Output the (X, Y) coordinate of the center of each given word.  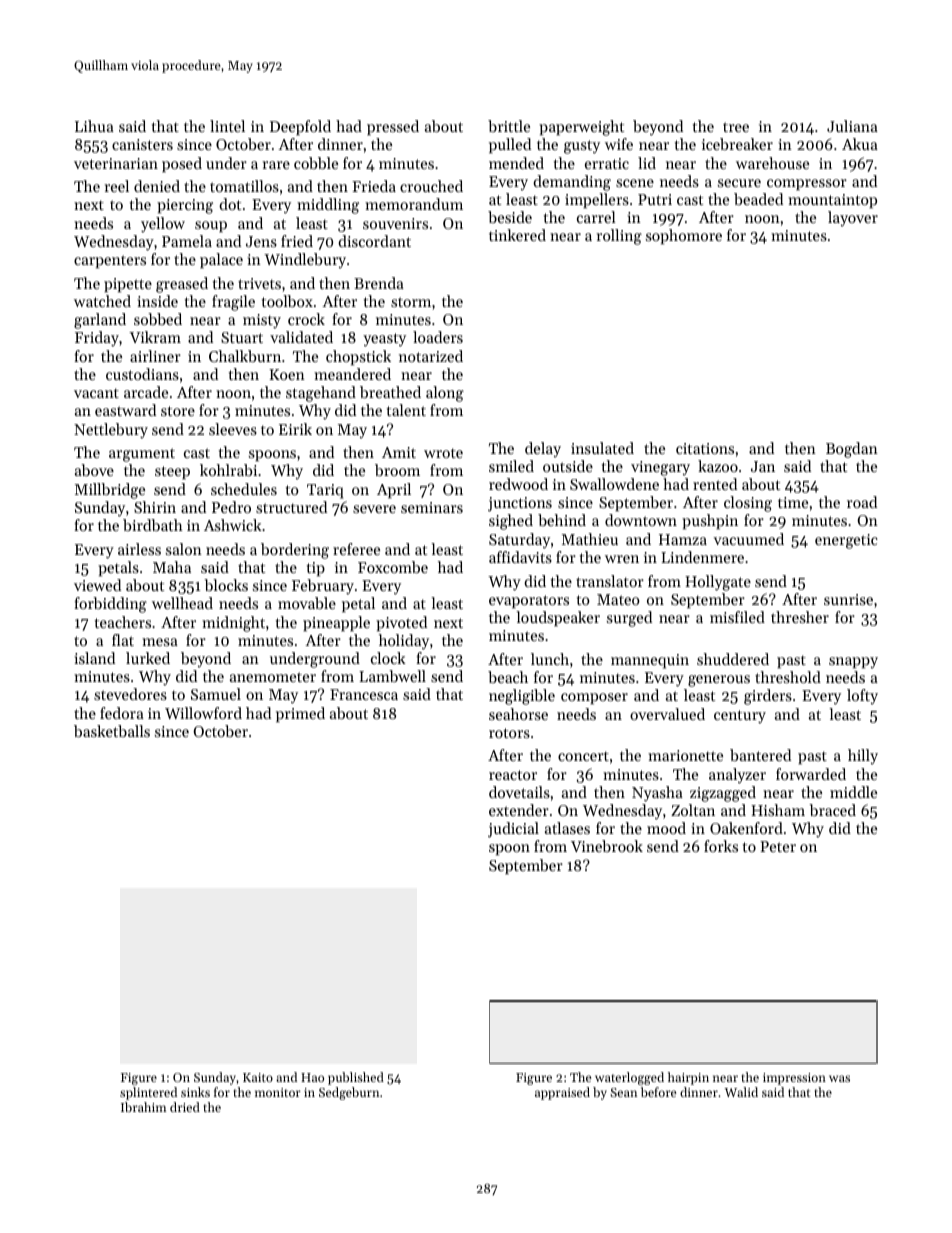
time (793, 502)
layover (853, 219)
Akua (860, 144)
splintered (148, 1093)
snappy (853, 663)
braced (832, 810)
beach (508, 677)
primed (300, 714)
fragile (233, 303)
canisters (142, 144)
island (94, 658)
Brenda (379, 283)
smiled (511, 466)
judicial (513, 830)
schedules (244, 489)
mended (516, 163)
